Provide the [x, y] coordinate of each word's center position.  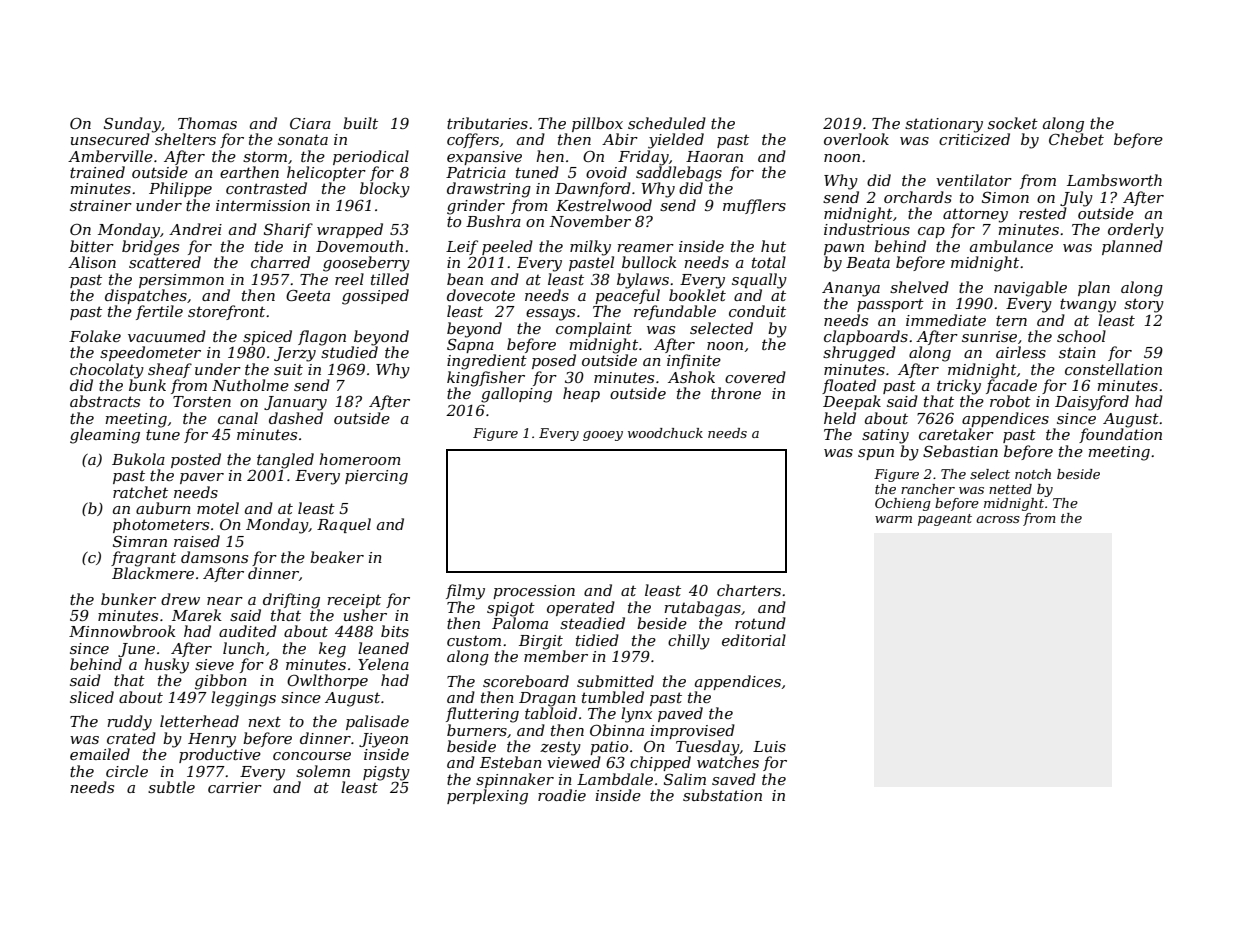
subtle [171, 787]
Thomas [207, 123]
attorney [975, 215]
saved [734, 779]
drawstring [489, 190]
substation [722, 795]
